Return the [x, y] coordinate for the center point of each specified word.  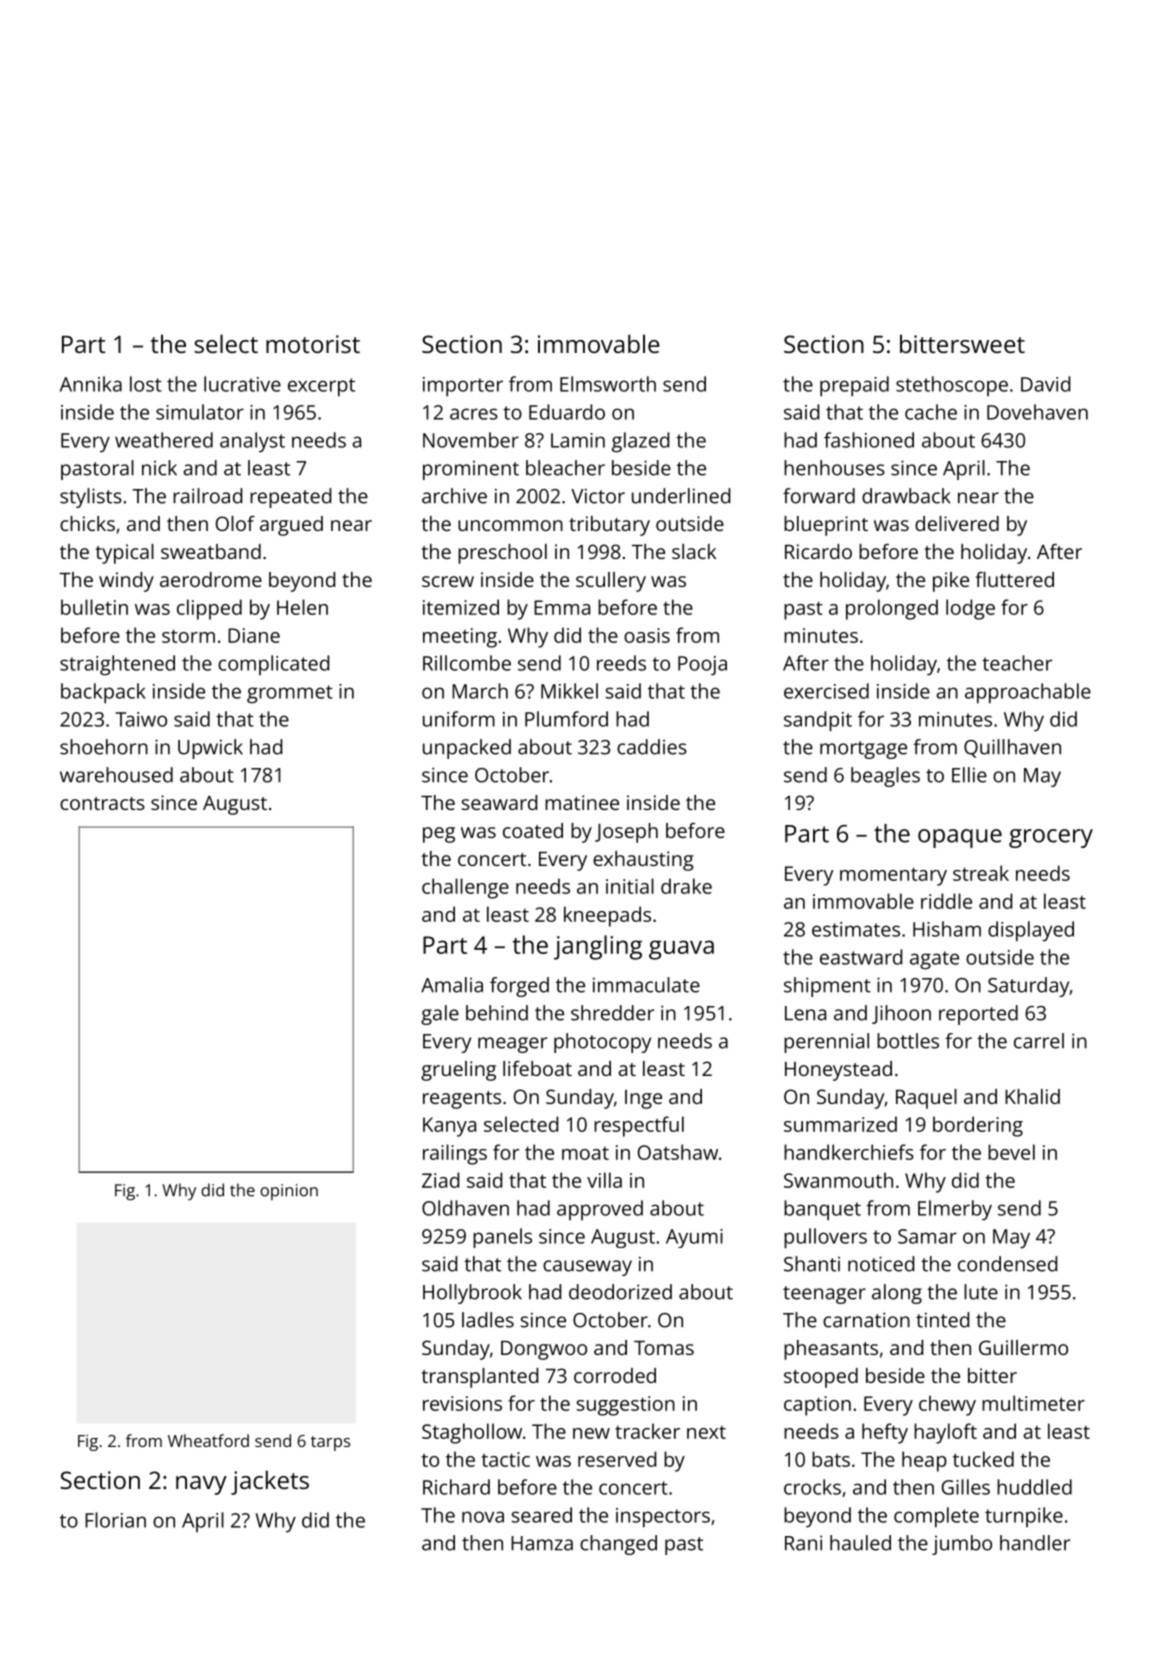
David [1045, 384]
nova [483, 1517]
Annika [91, 384]
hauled [860, 1543]
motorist [313, 344]
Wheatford [208, 1440]
